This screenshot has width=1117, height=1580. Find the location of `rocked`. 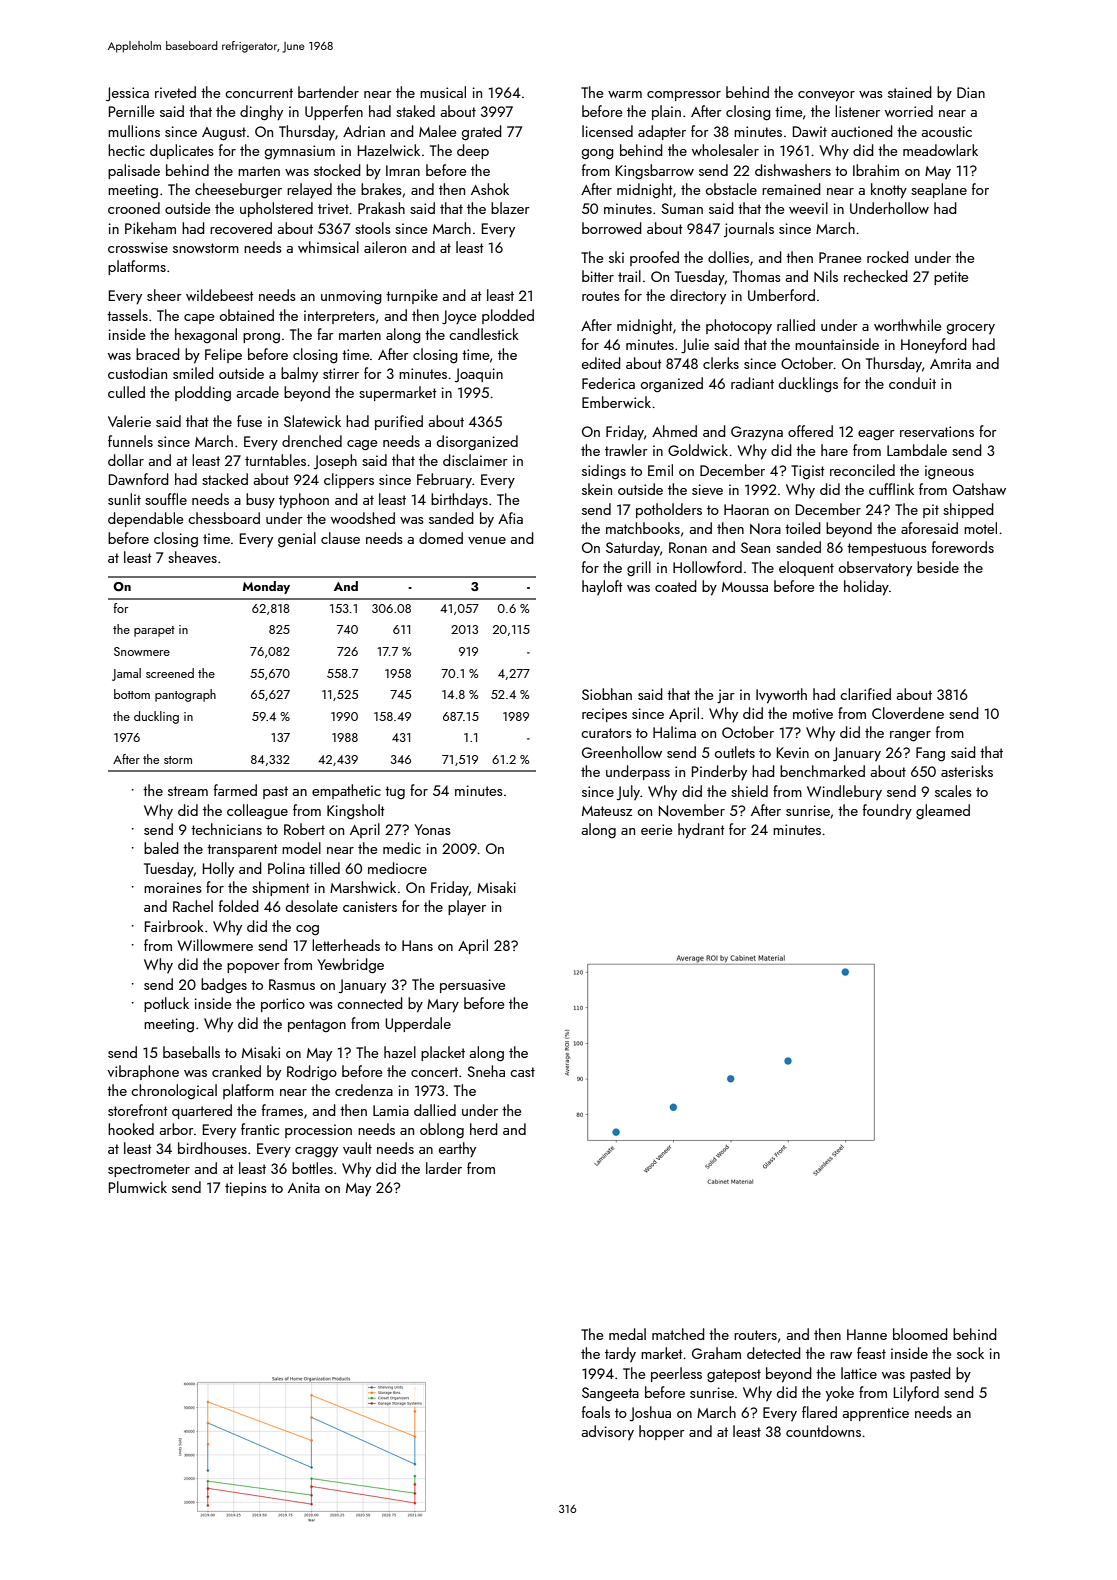

rocked is located at coordinates (888, 257).
